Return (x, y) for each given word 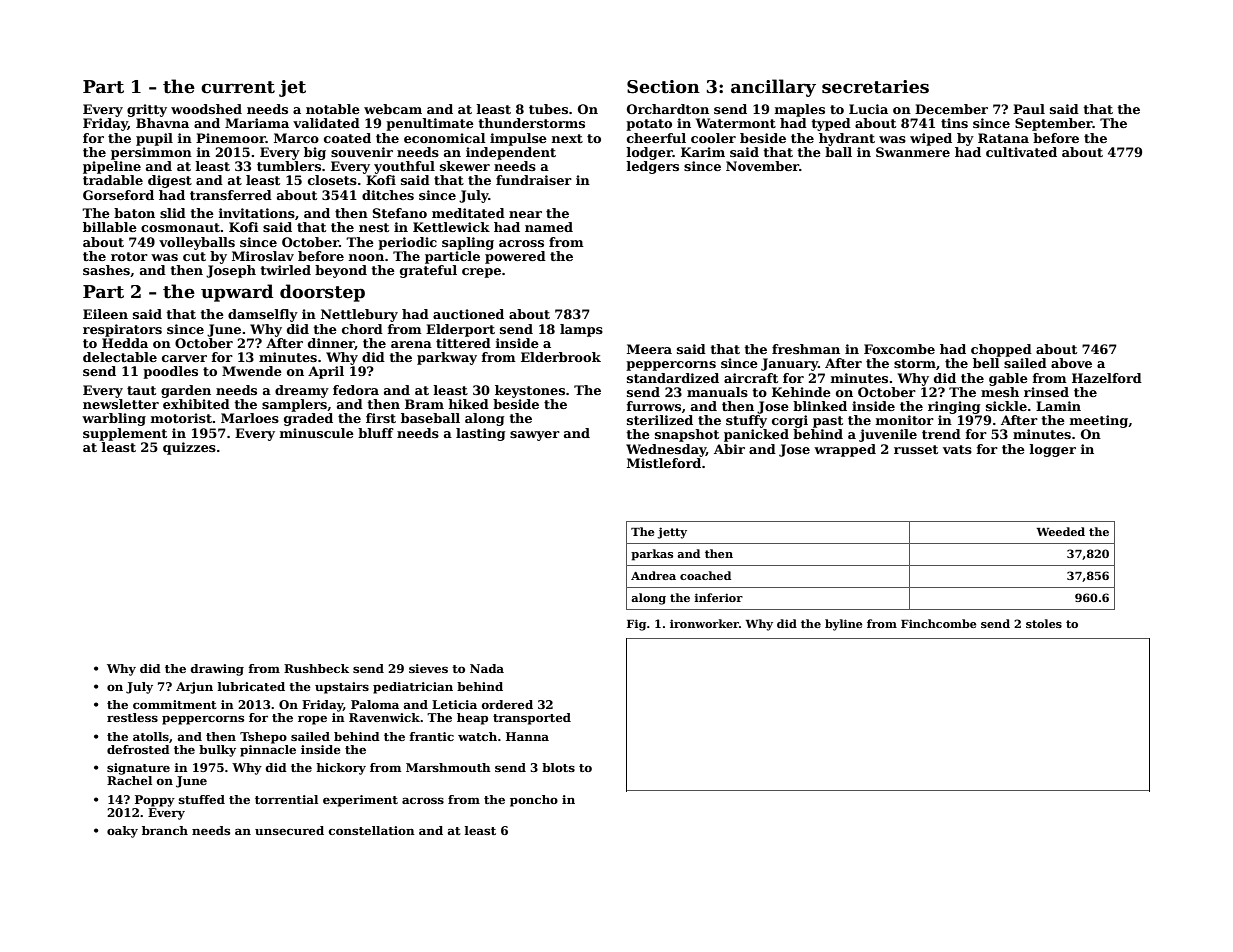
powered (515, 257)
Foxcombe (899, 349)
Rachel (129, 780)
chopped (1001, 350)
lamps (581, 330)
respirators (122, 330)
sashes (106, 270)
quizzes (189, 448)
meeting (1099, 421)
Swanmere (913, 152)
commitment (175, 704)
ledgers (652, 167)
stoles (1044, 623)
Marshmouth (448, 767)
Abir (729, 449)
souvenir (362, 152)
